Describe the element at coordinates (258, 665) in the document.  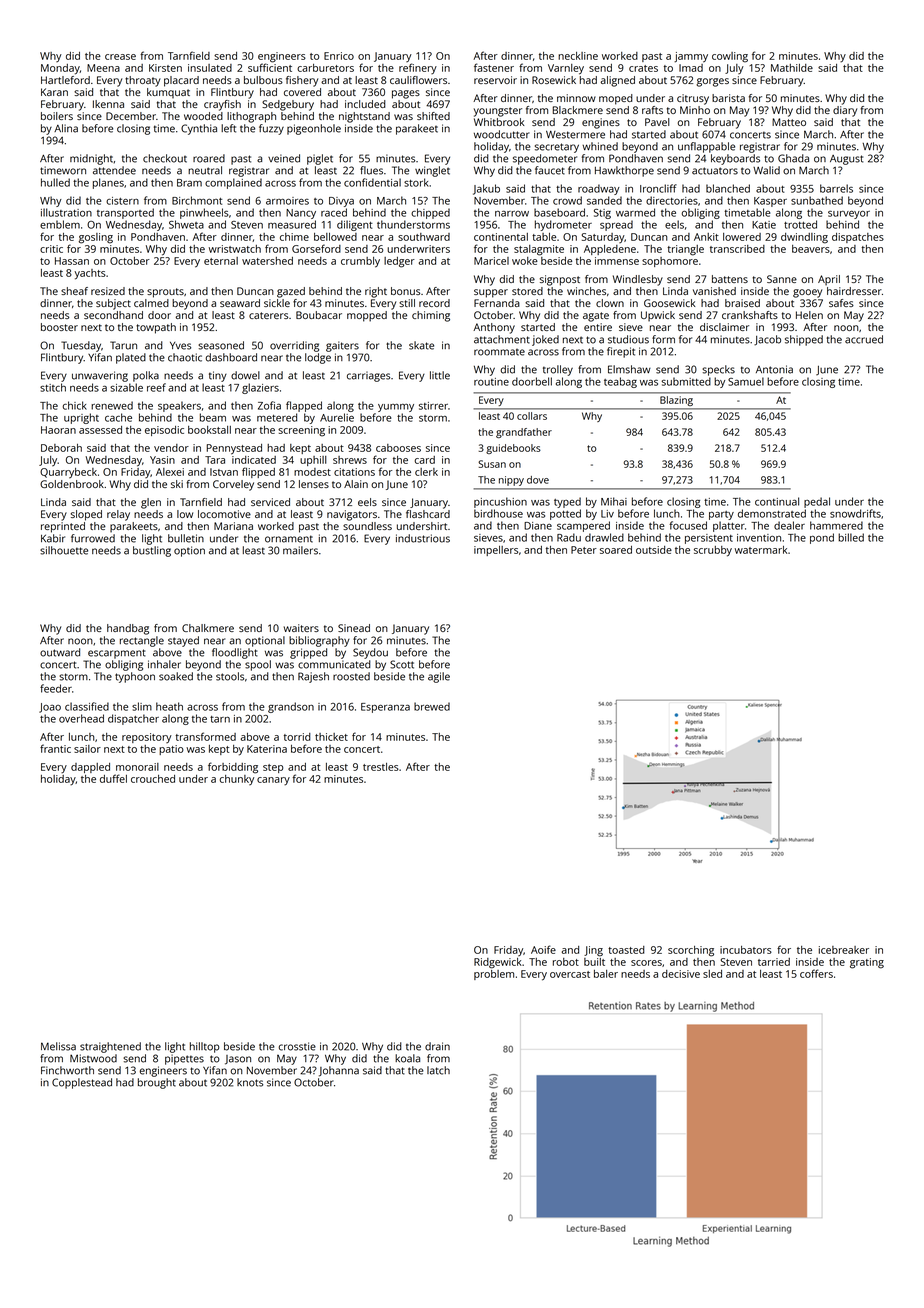
I see `spool` at that location.
